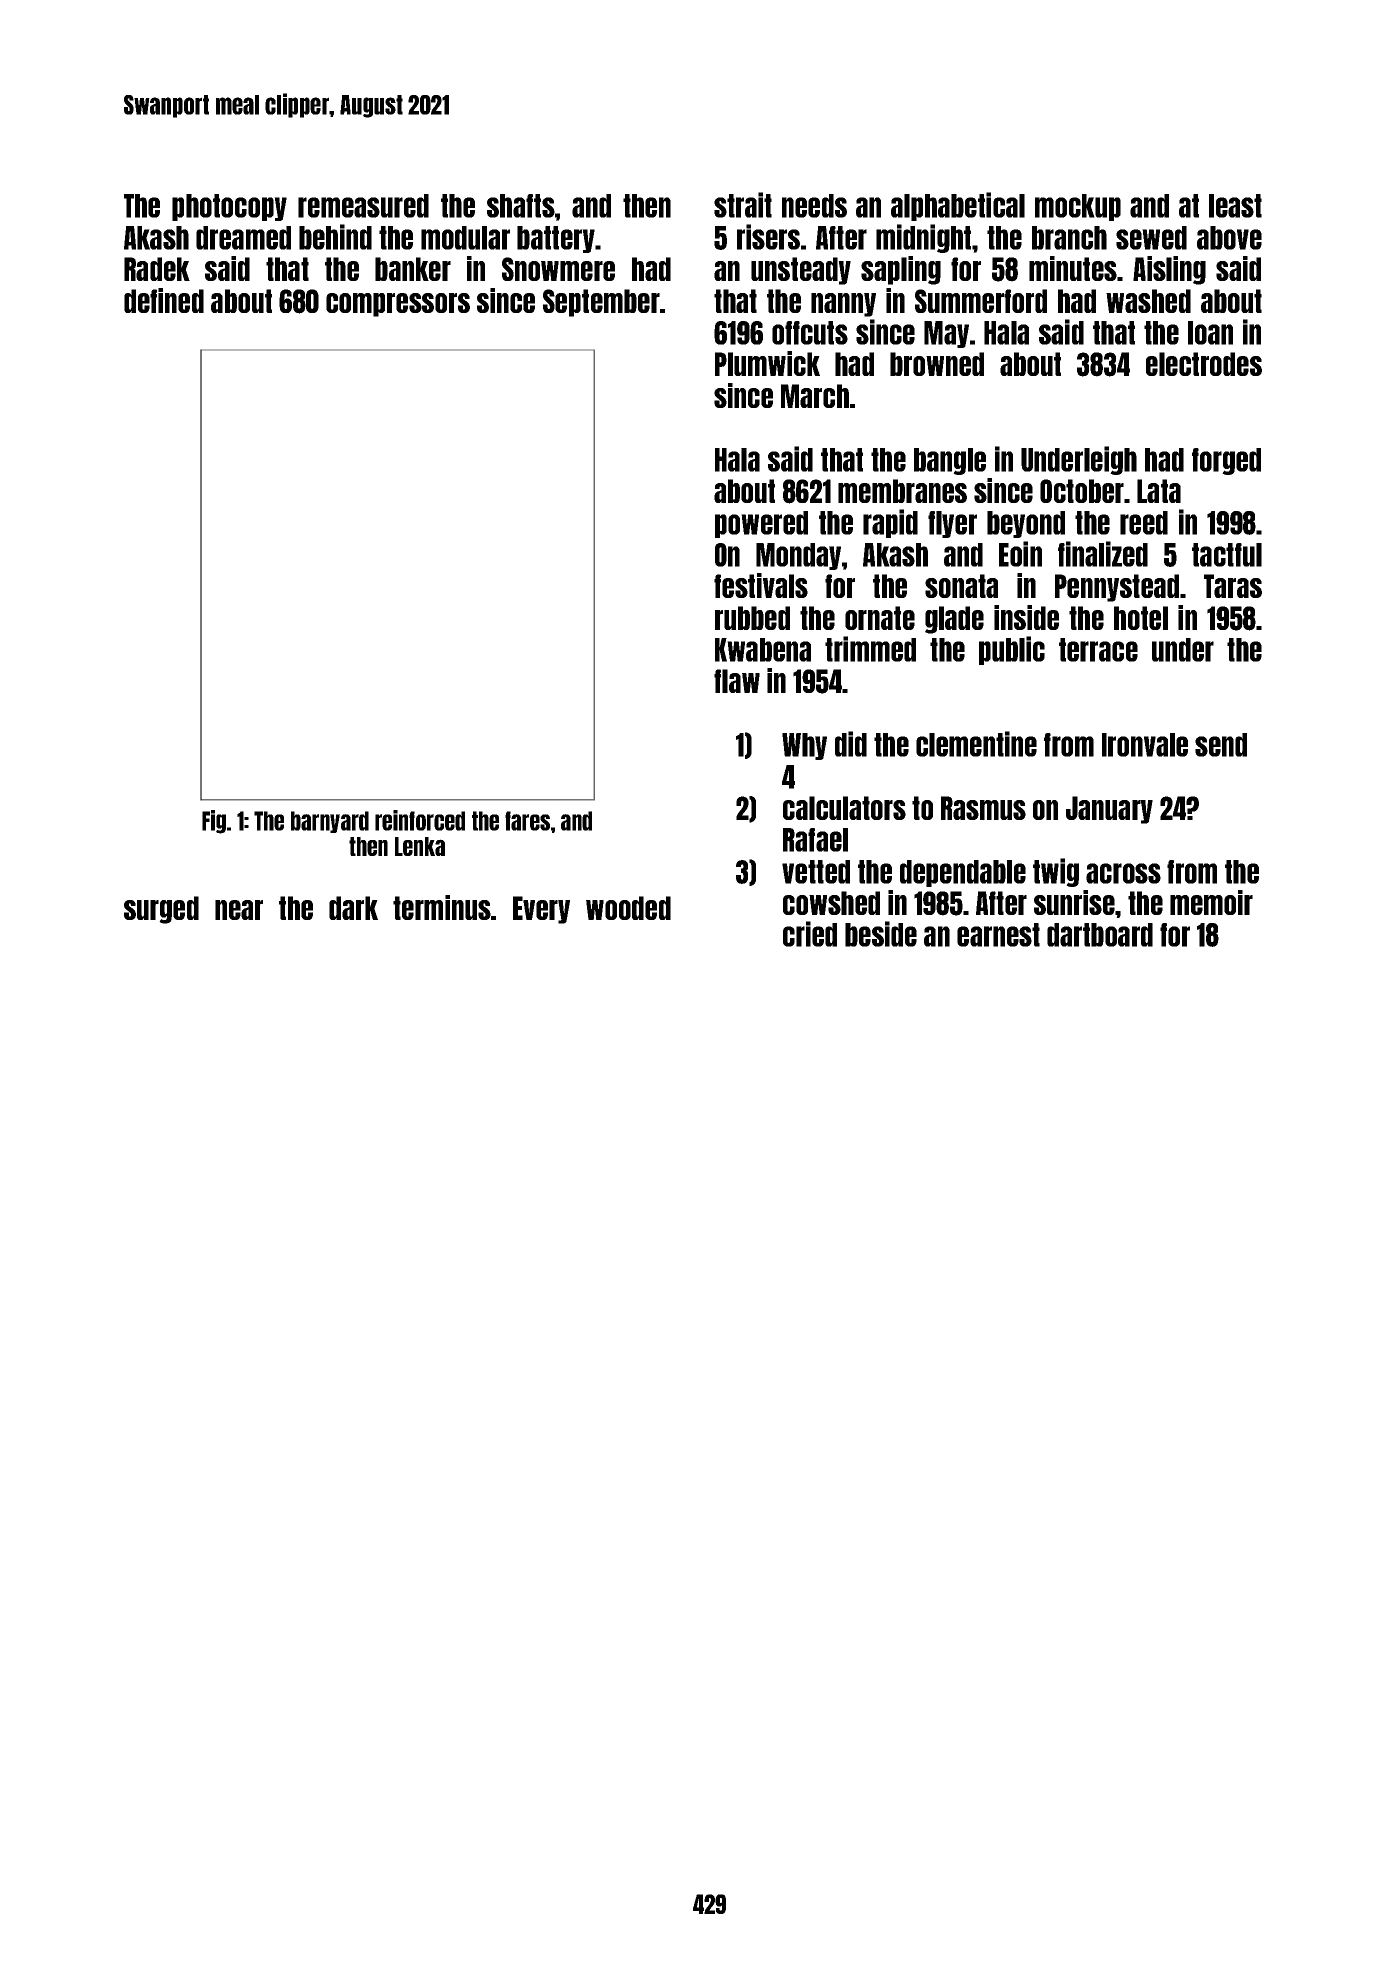 This document has height=1969, width=1386. Describe the element at coordinates (1082, 491) in the document. I see `October` at that location.
